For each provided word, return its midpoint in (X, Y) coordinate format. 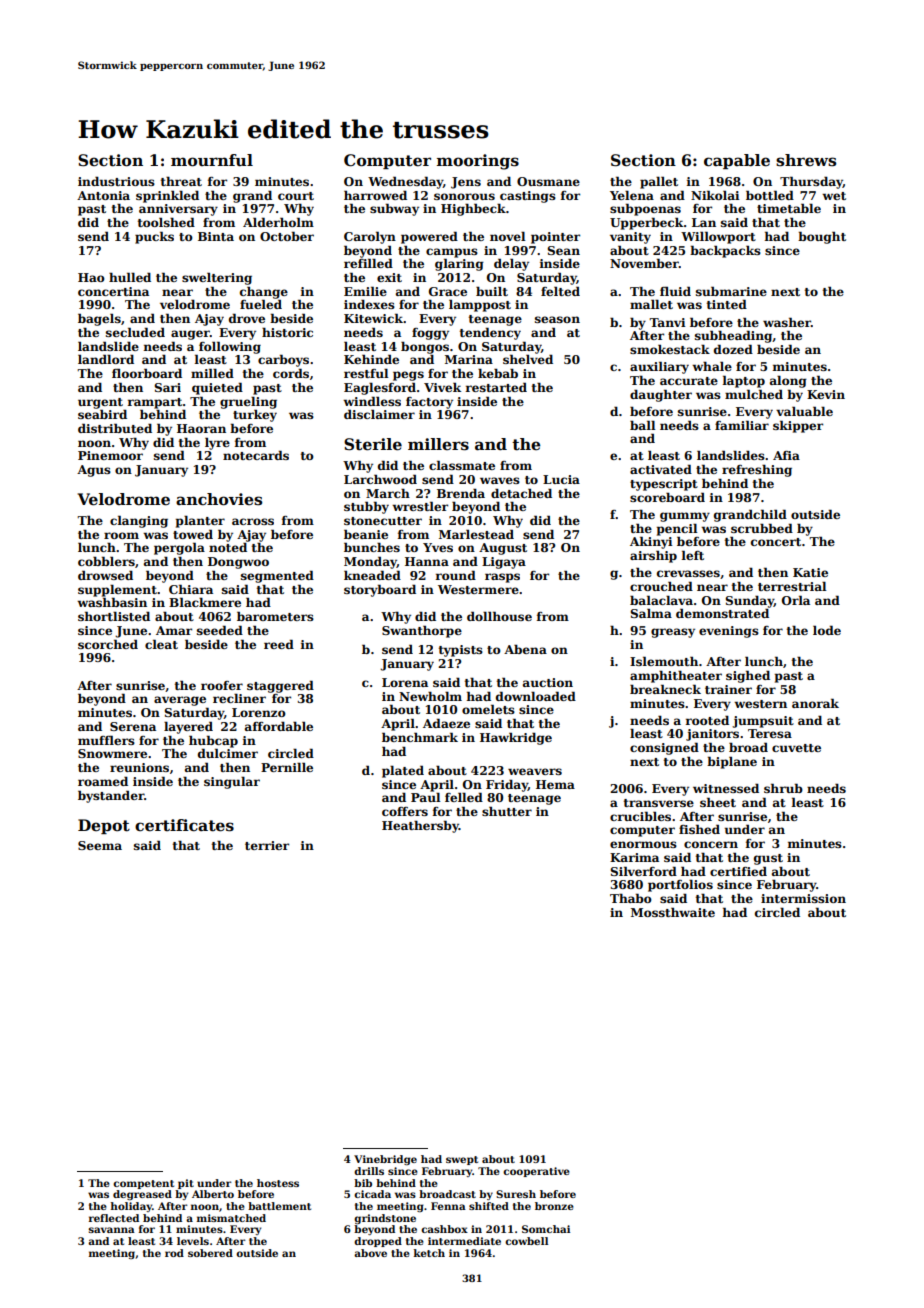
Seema (100, 845)
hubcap (213, 741)
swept (462, 1160)
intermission (803, 898)
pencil (677, 529)
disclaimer (379, 414)
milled (212, 373)
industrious (116, 181)
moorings (478, 162)
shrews (806, 160)
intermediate (464, 1241)
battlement (279, 1206)
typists (461, 651)
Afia (786, 455)
